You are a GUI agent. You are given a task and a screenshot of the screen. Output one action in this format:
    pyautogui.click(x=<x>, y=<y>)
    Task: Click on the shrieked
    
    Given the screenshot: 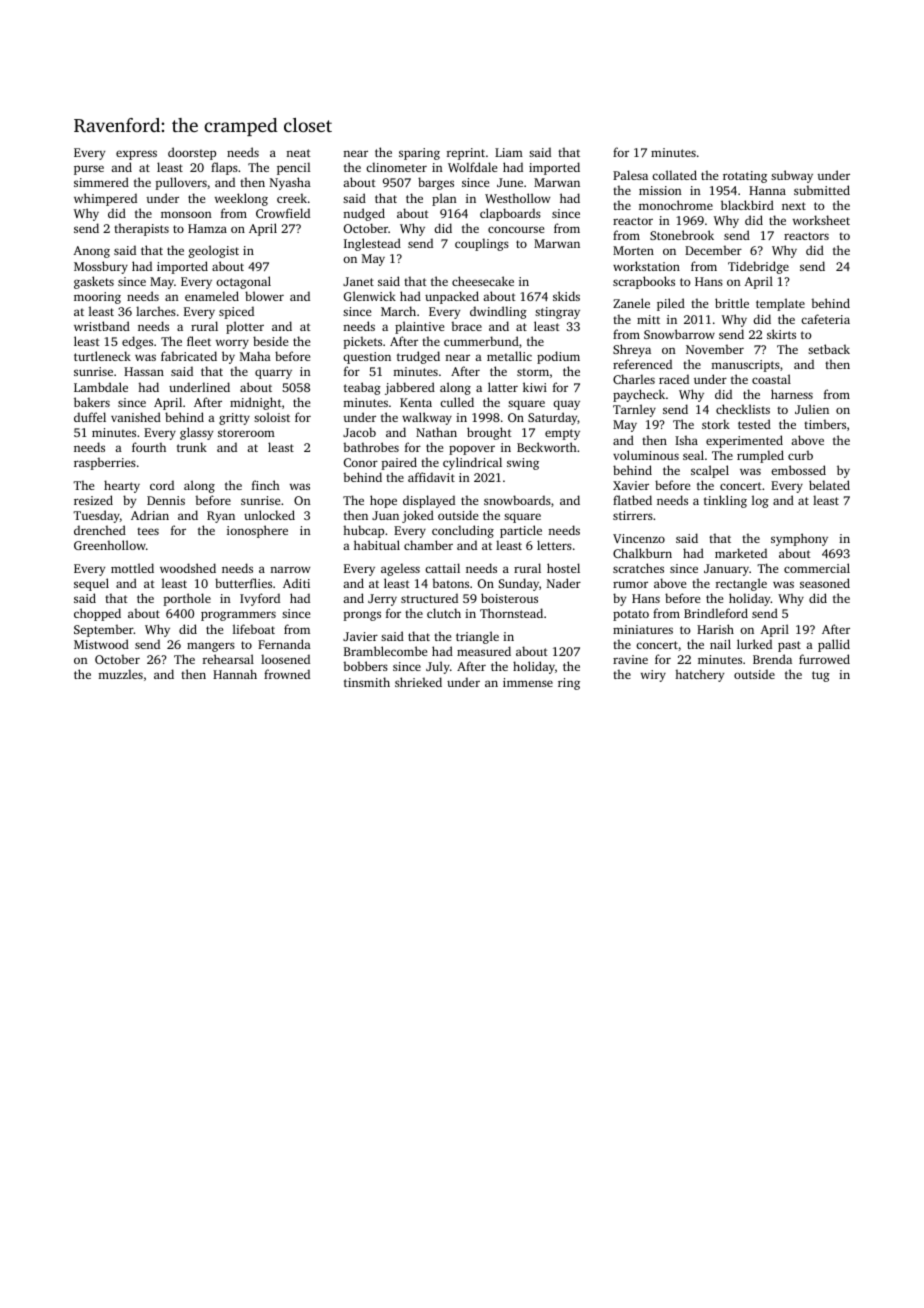 What is the action you would take?
    pyautogui.click(x=418, y=682)
